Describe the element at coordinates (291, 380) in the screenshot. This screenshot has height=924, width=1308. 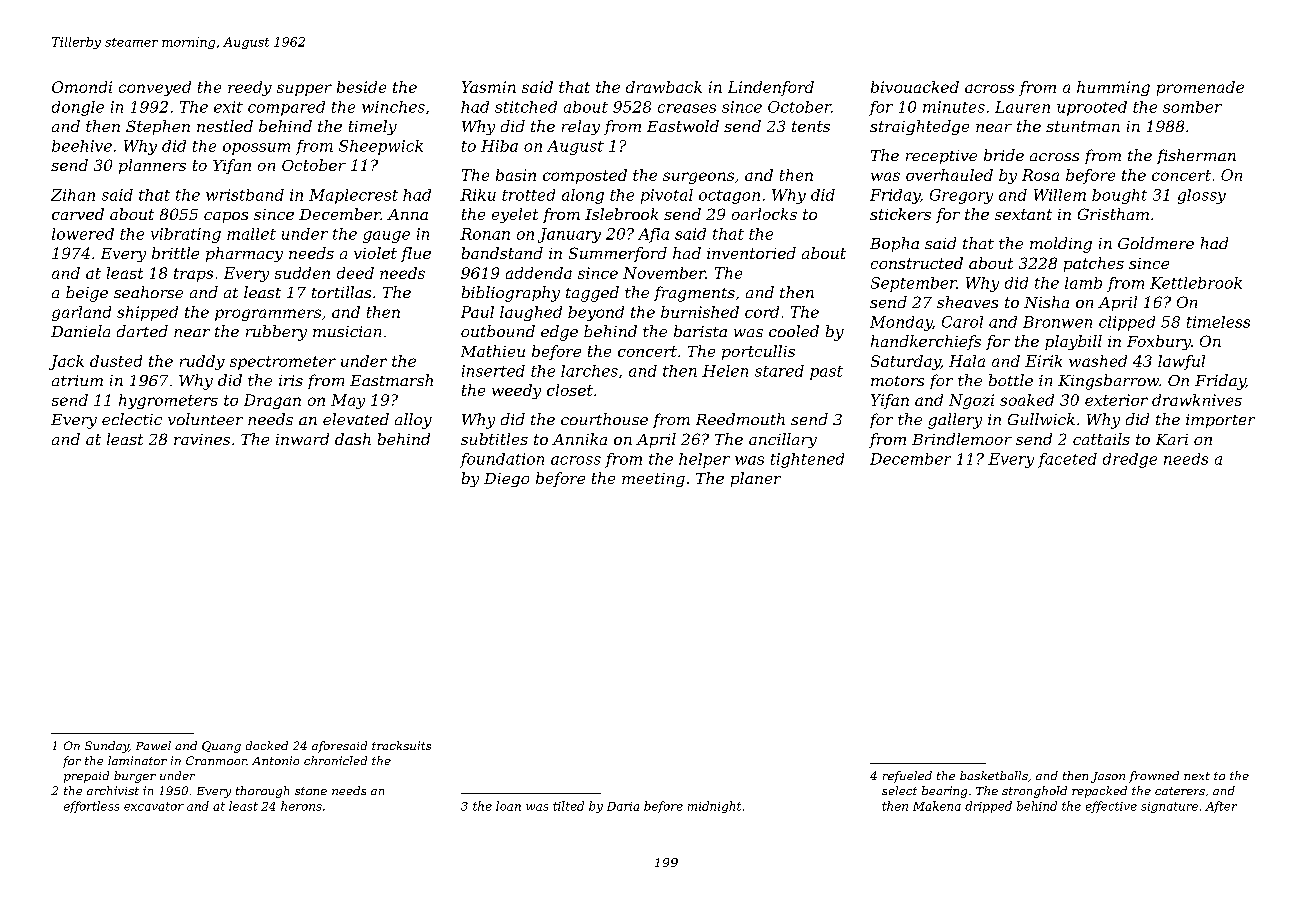
I see `iris` at that location.
